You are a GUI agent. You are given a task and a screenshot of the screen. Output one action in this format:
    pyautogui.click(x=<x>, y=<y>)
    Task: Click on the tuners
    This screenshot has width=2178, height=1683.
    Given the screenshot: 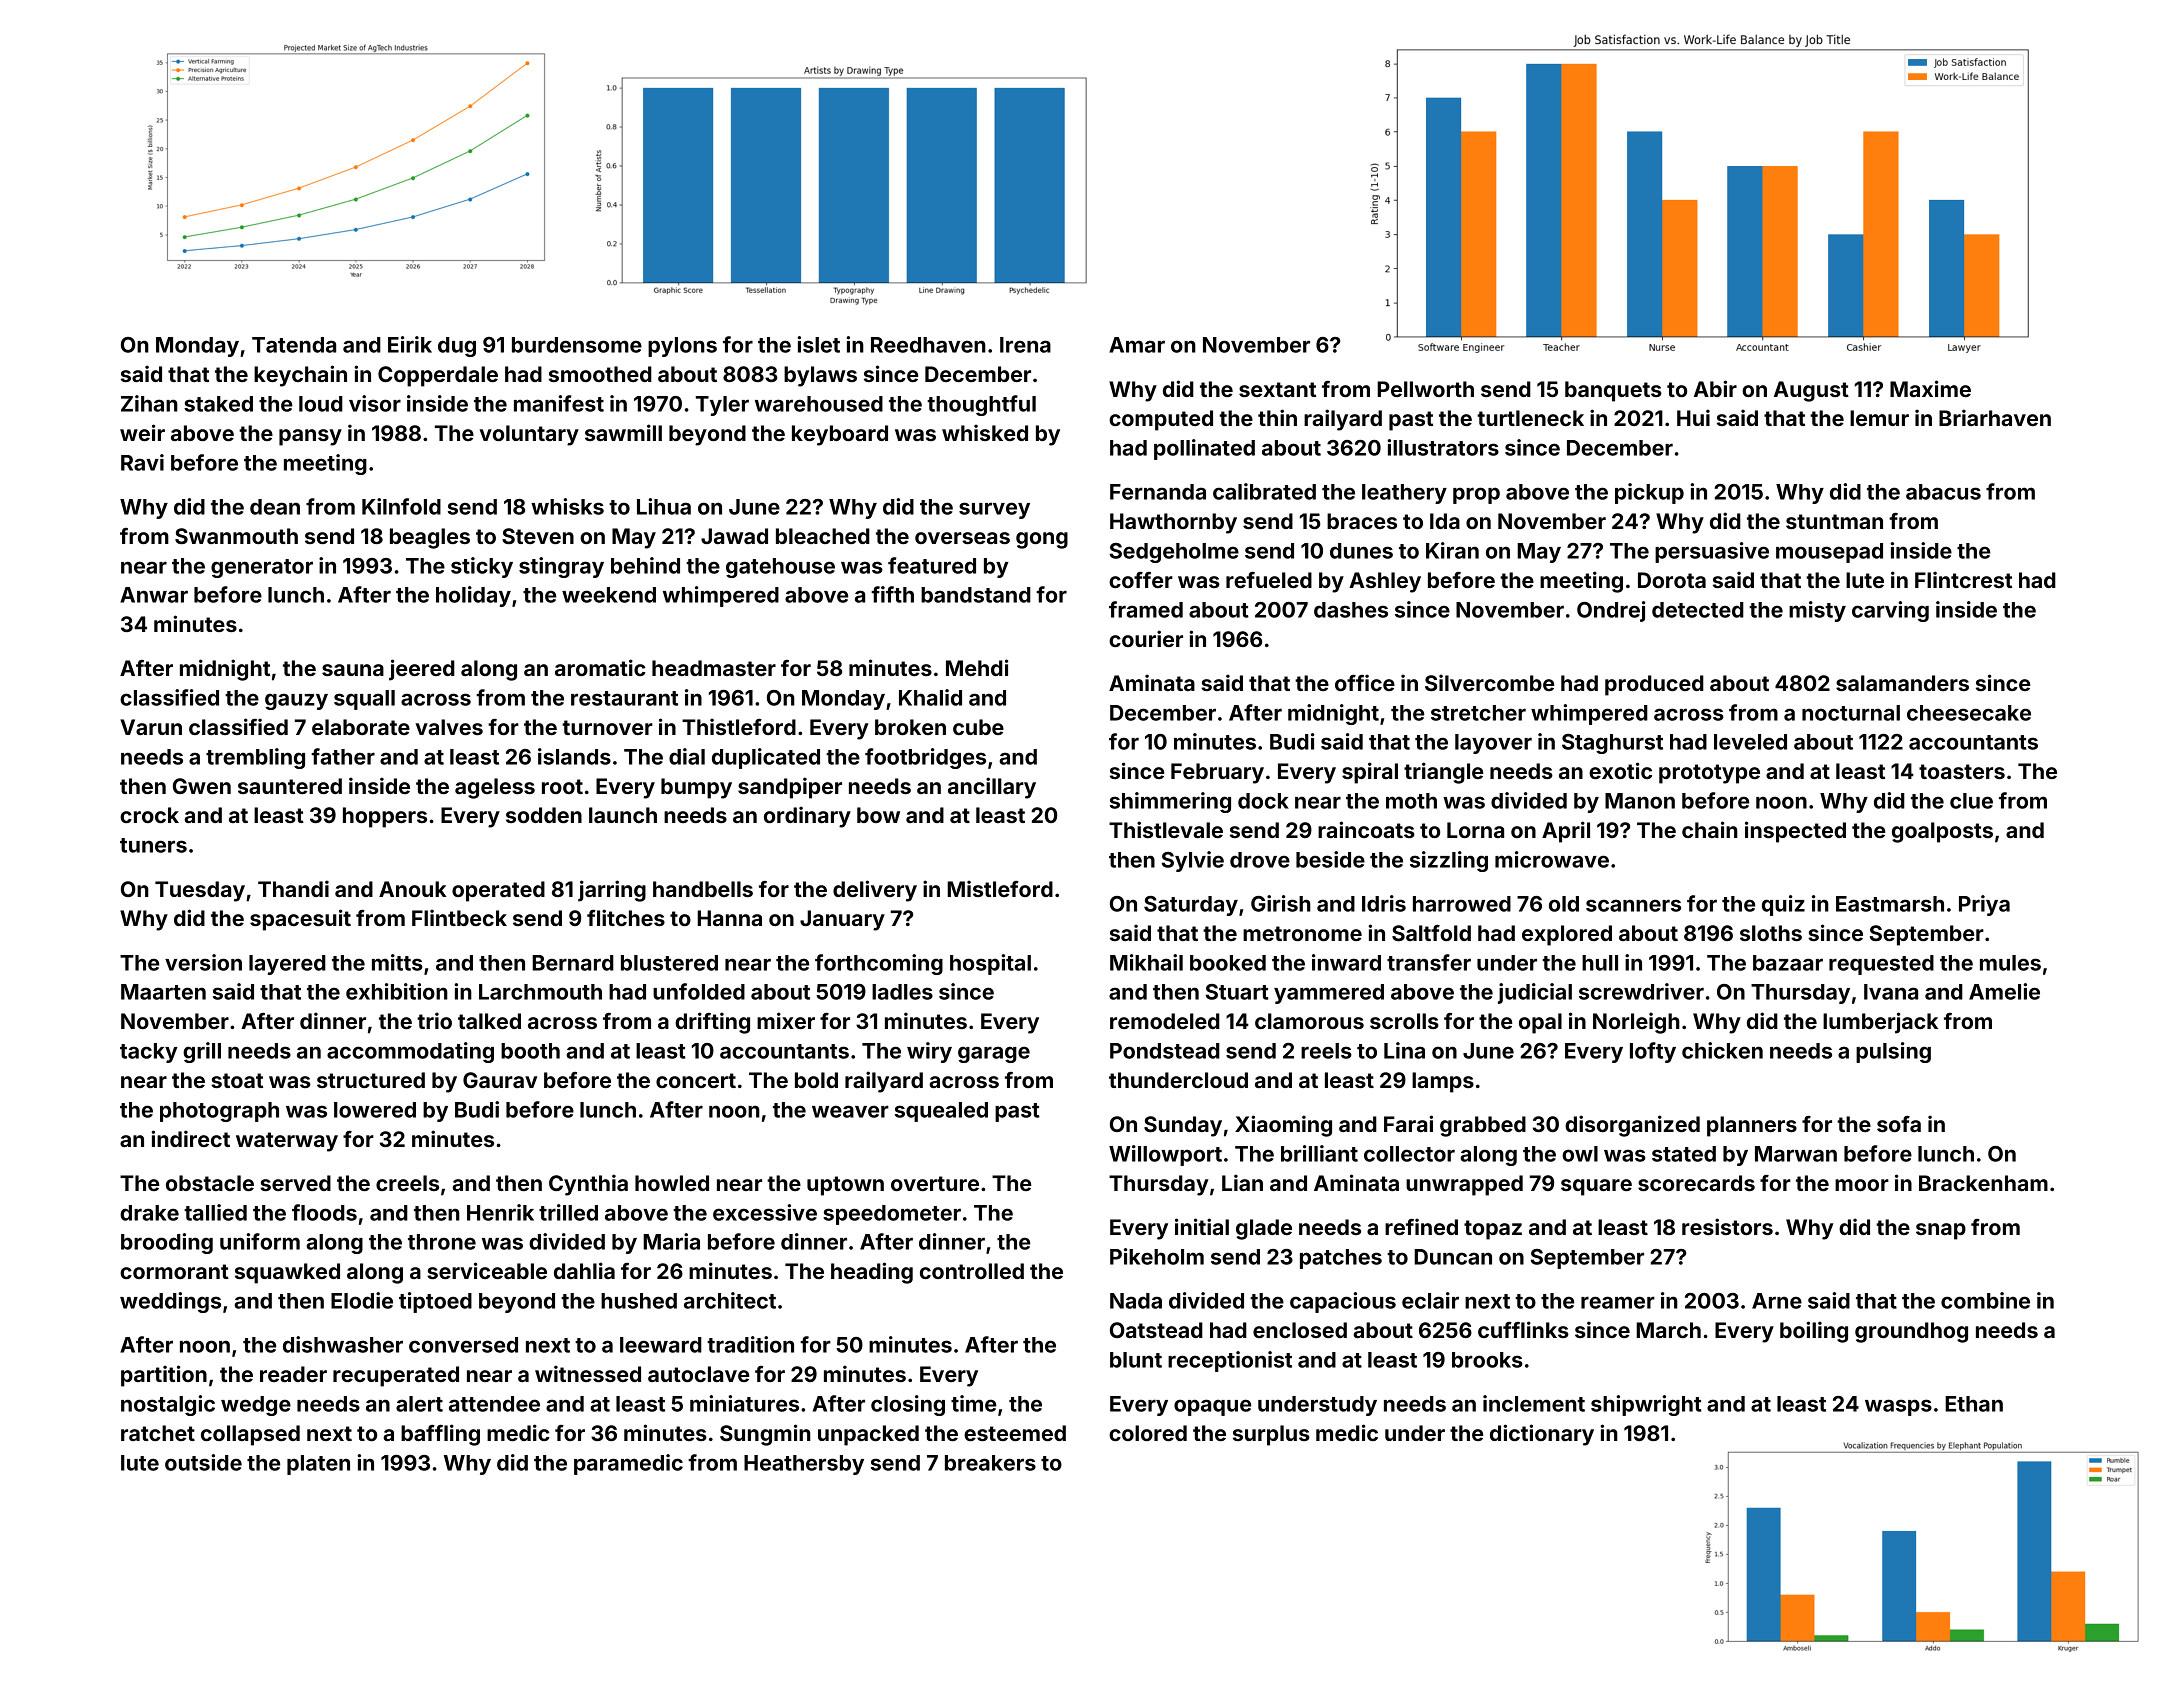 What is the action you would take?
    pyautogui.click(x=153, y=845)
